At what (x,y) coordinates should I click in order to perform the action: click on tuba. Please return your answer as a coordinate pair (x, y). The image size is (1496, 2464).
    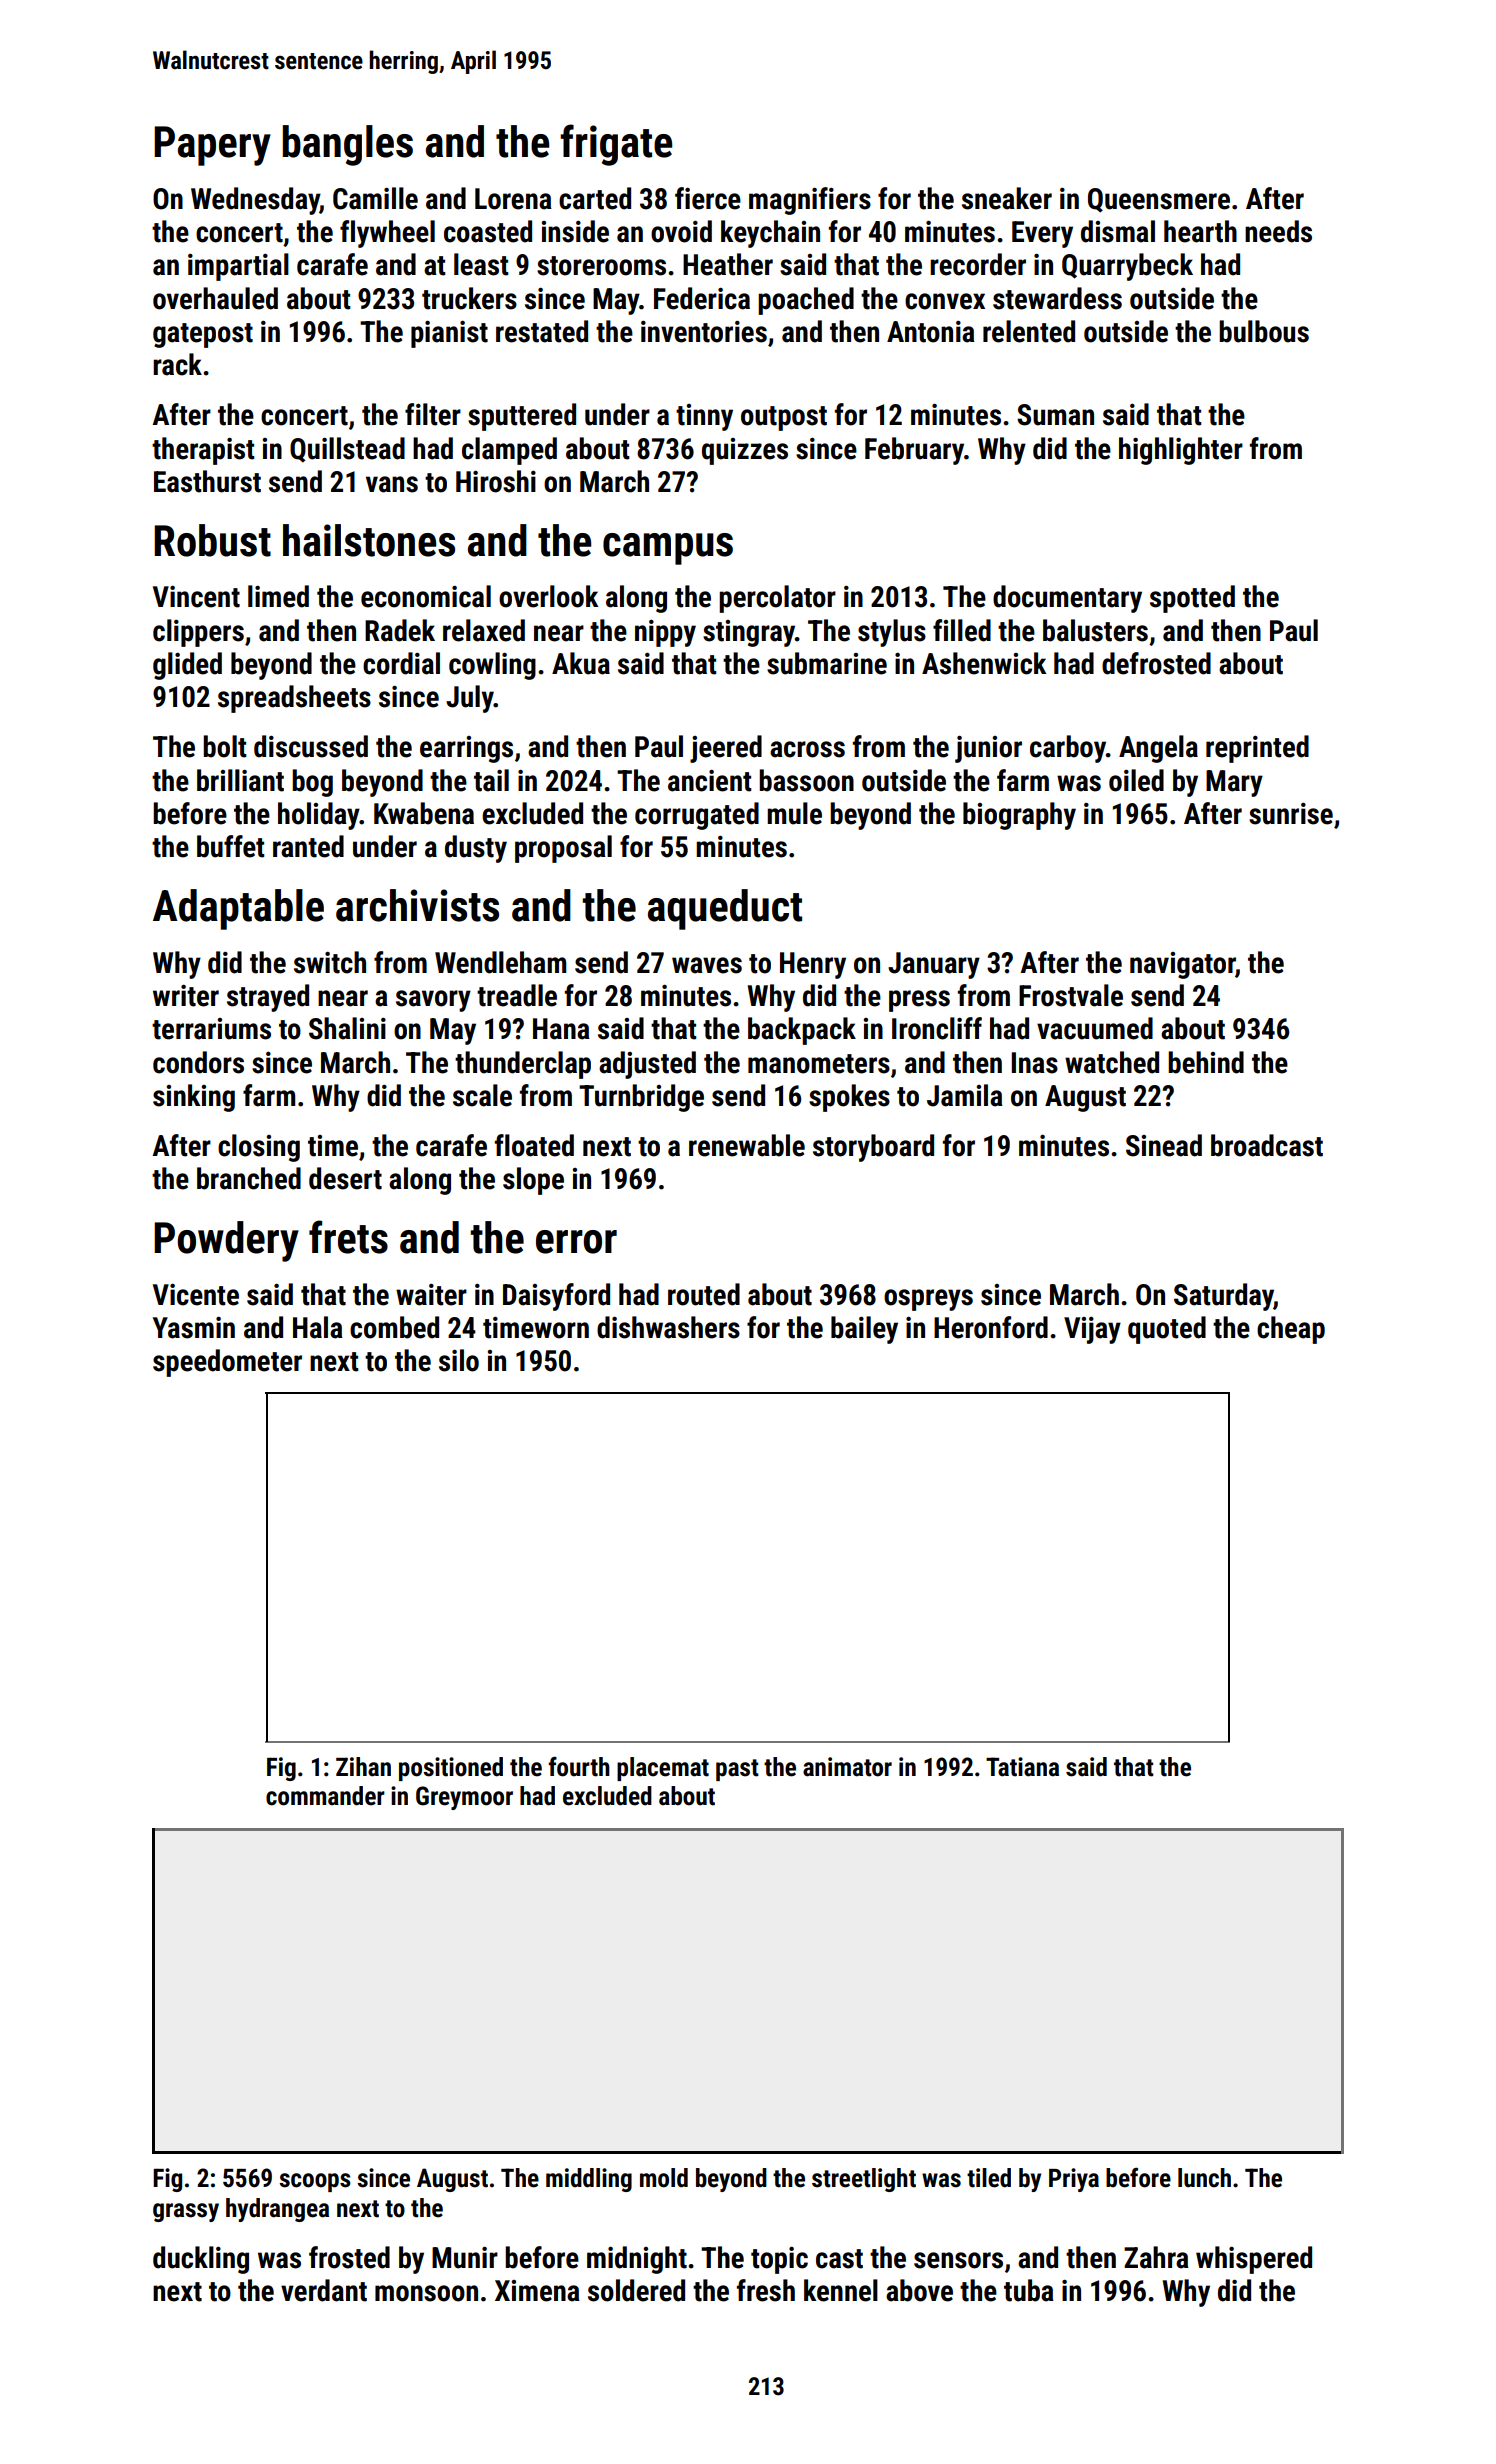
    Looking at the image, I should click on (1029, 2290).
